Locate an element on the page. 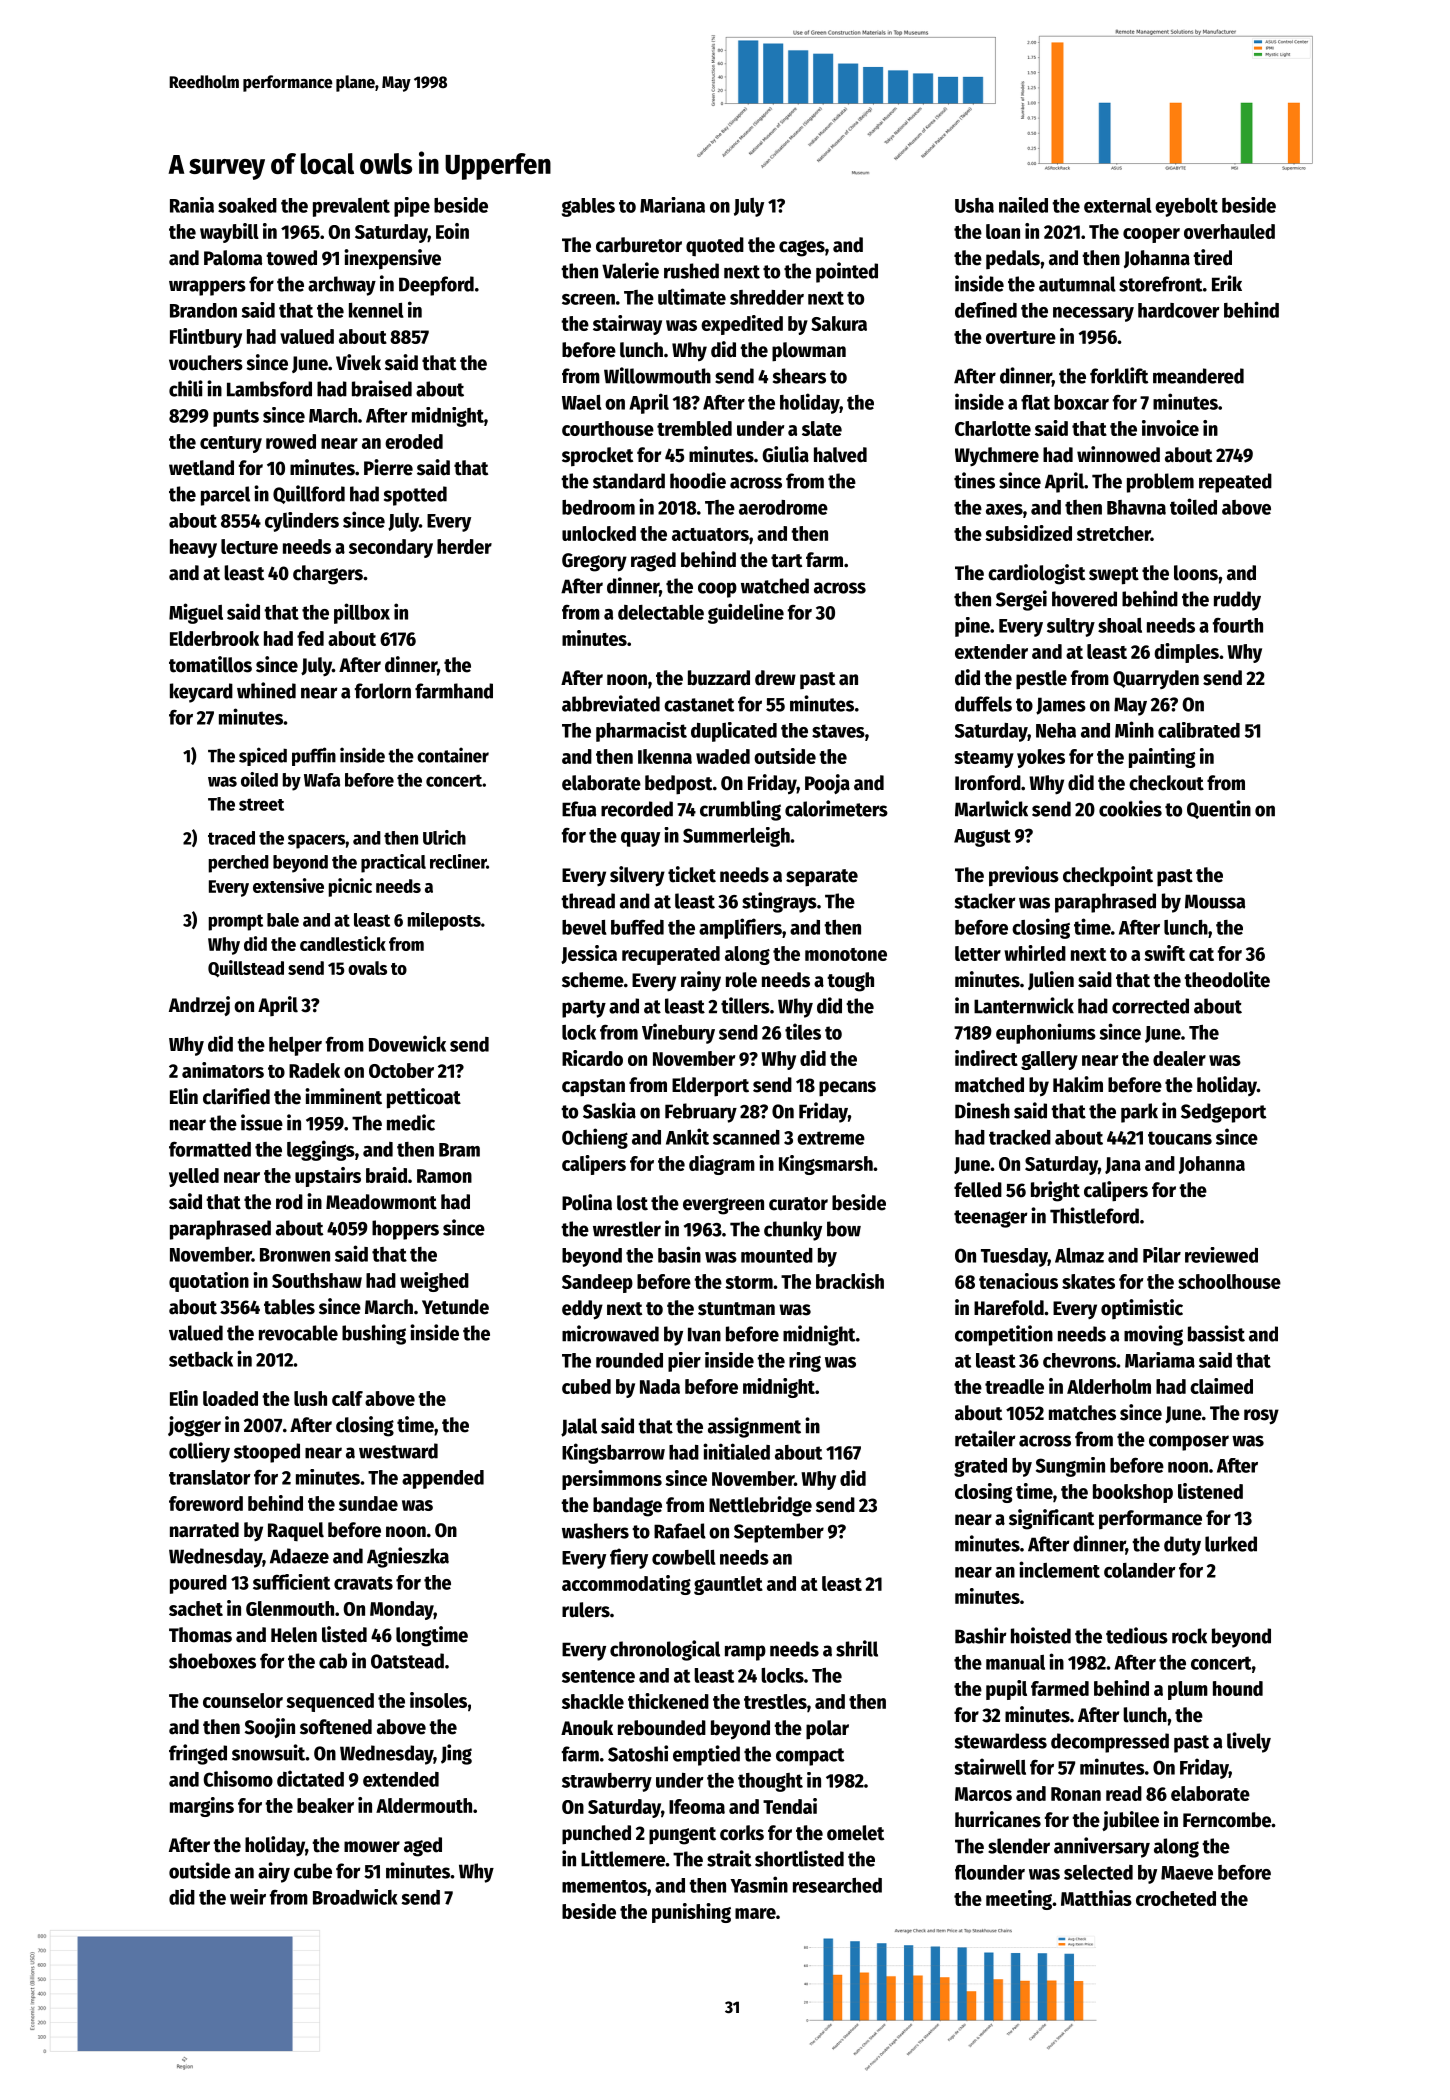  pipe is located at coordinates (412, 207).
